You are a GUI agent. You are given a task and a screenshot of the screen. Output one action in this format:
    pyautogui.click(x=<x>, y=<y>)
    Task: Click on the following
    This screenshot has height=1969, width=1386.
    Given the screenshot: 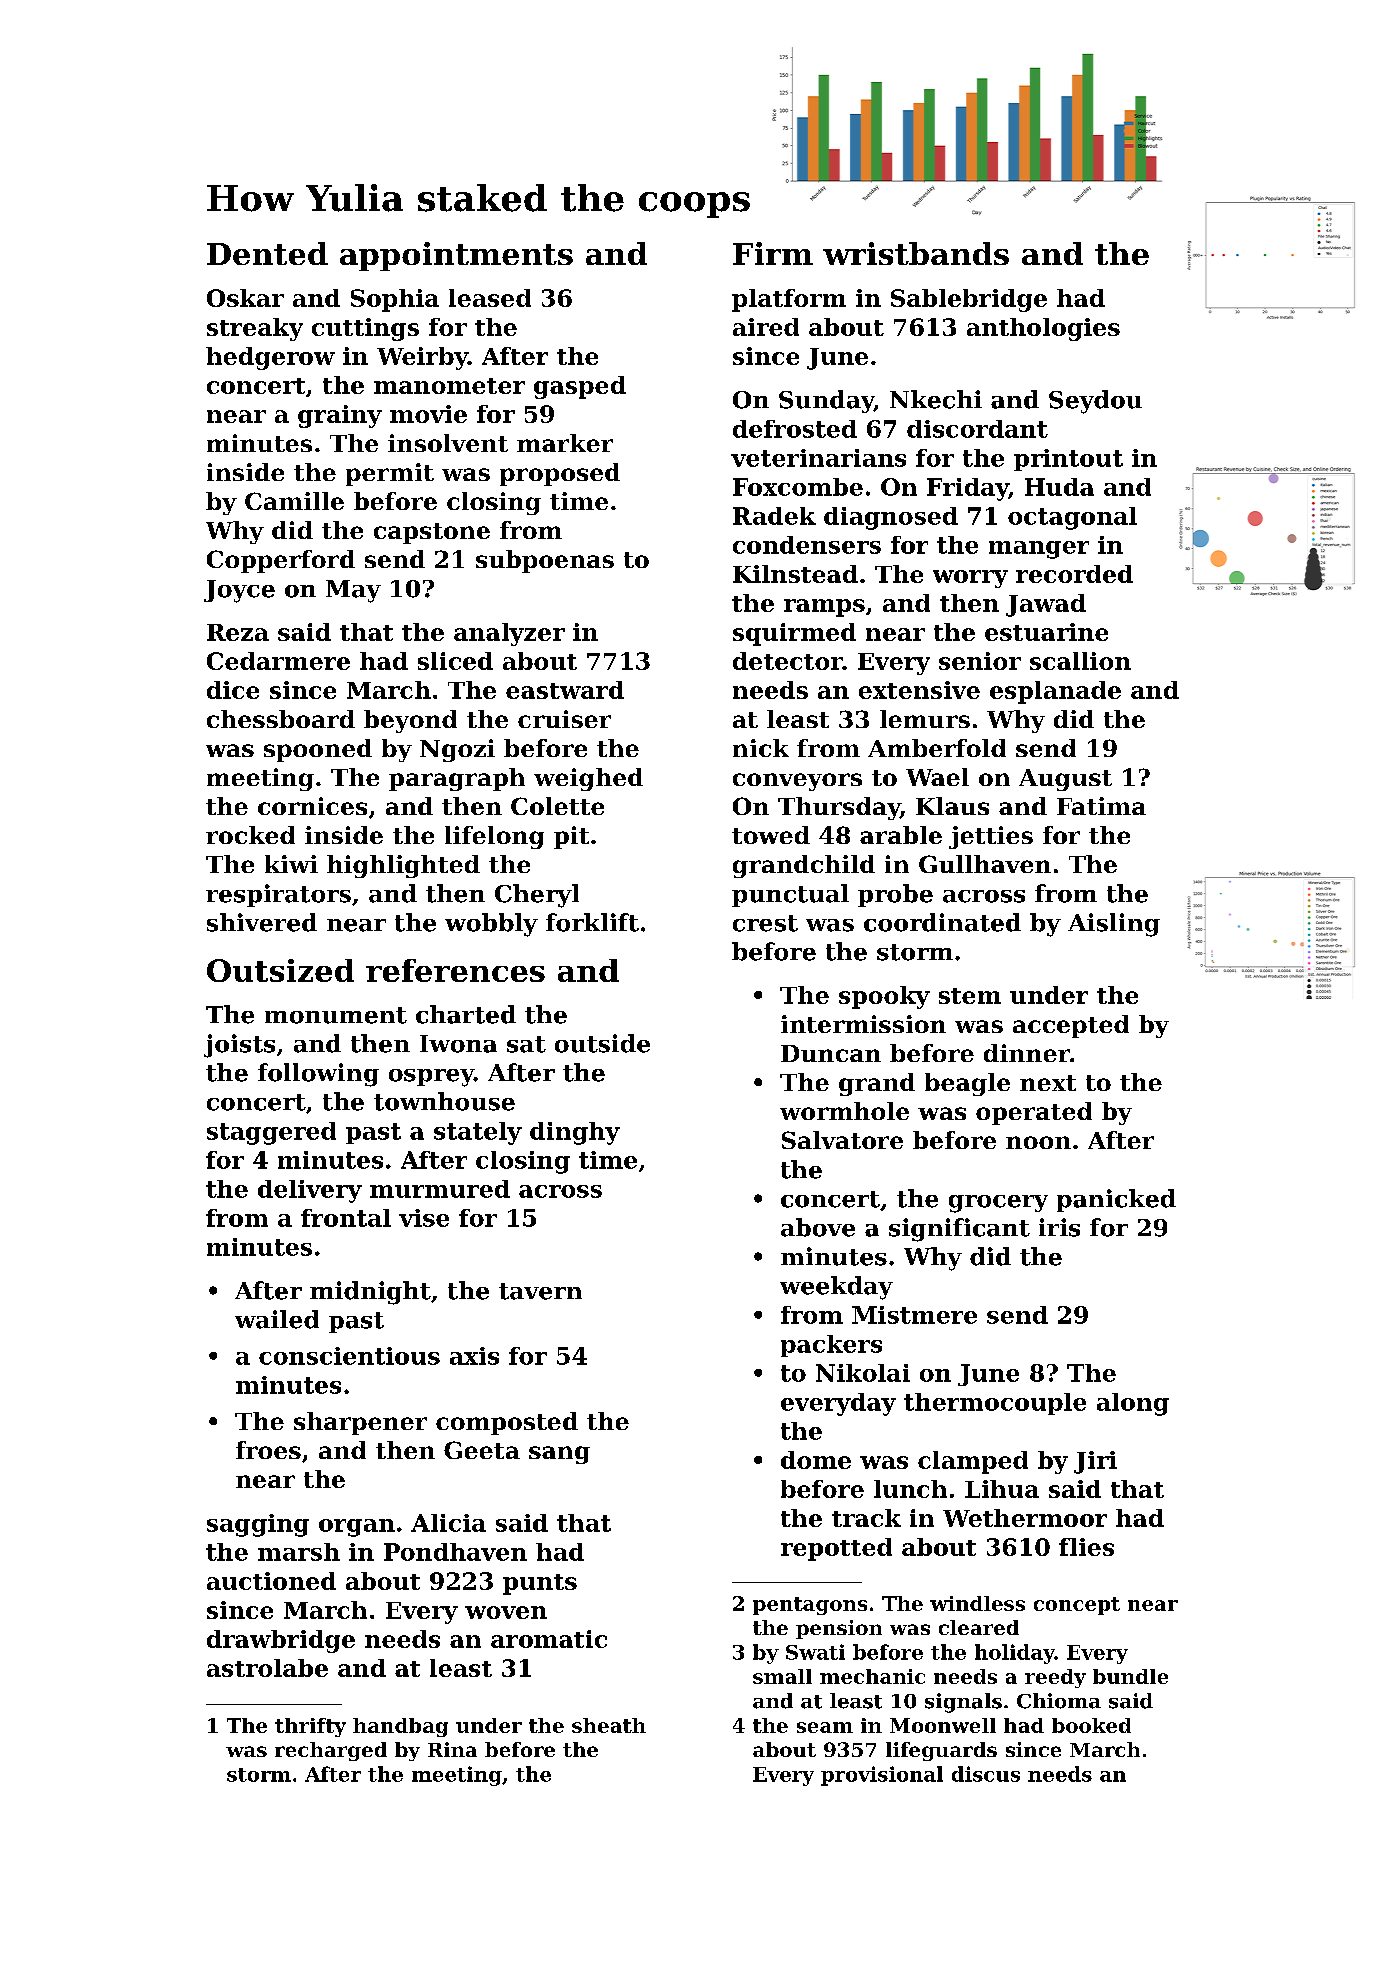 What is the action you would take?
    pyautogui.click(x=318, y=1075)
